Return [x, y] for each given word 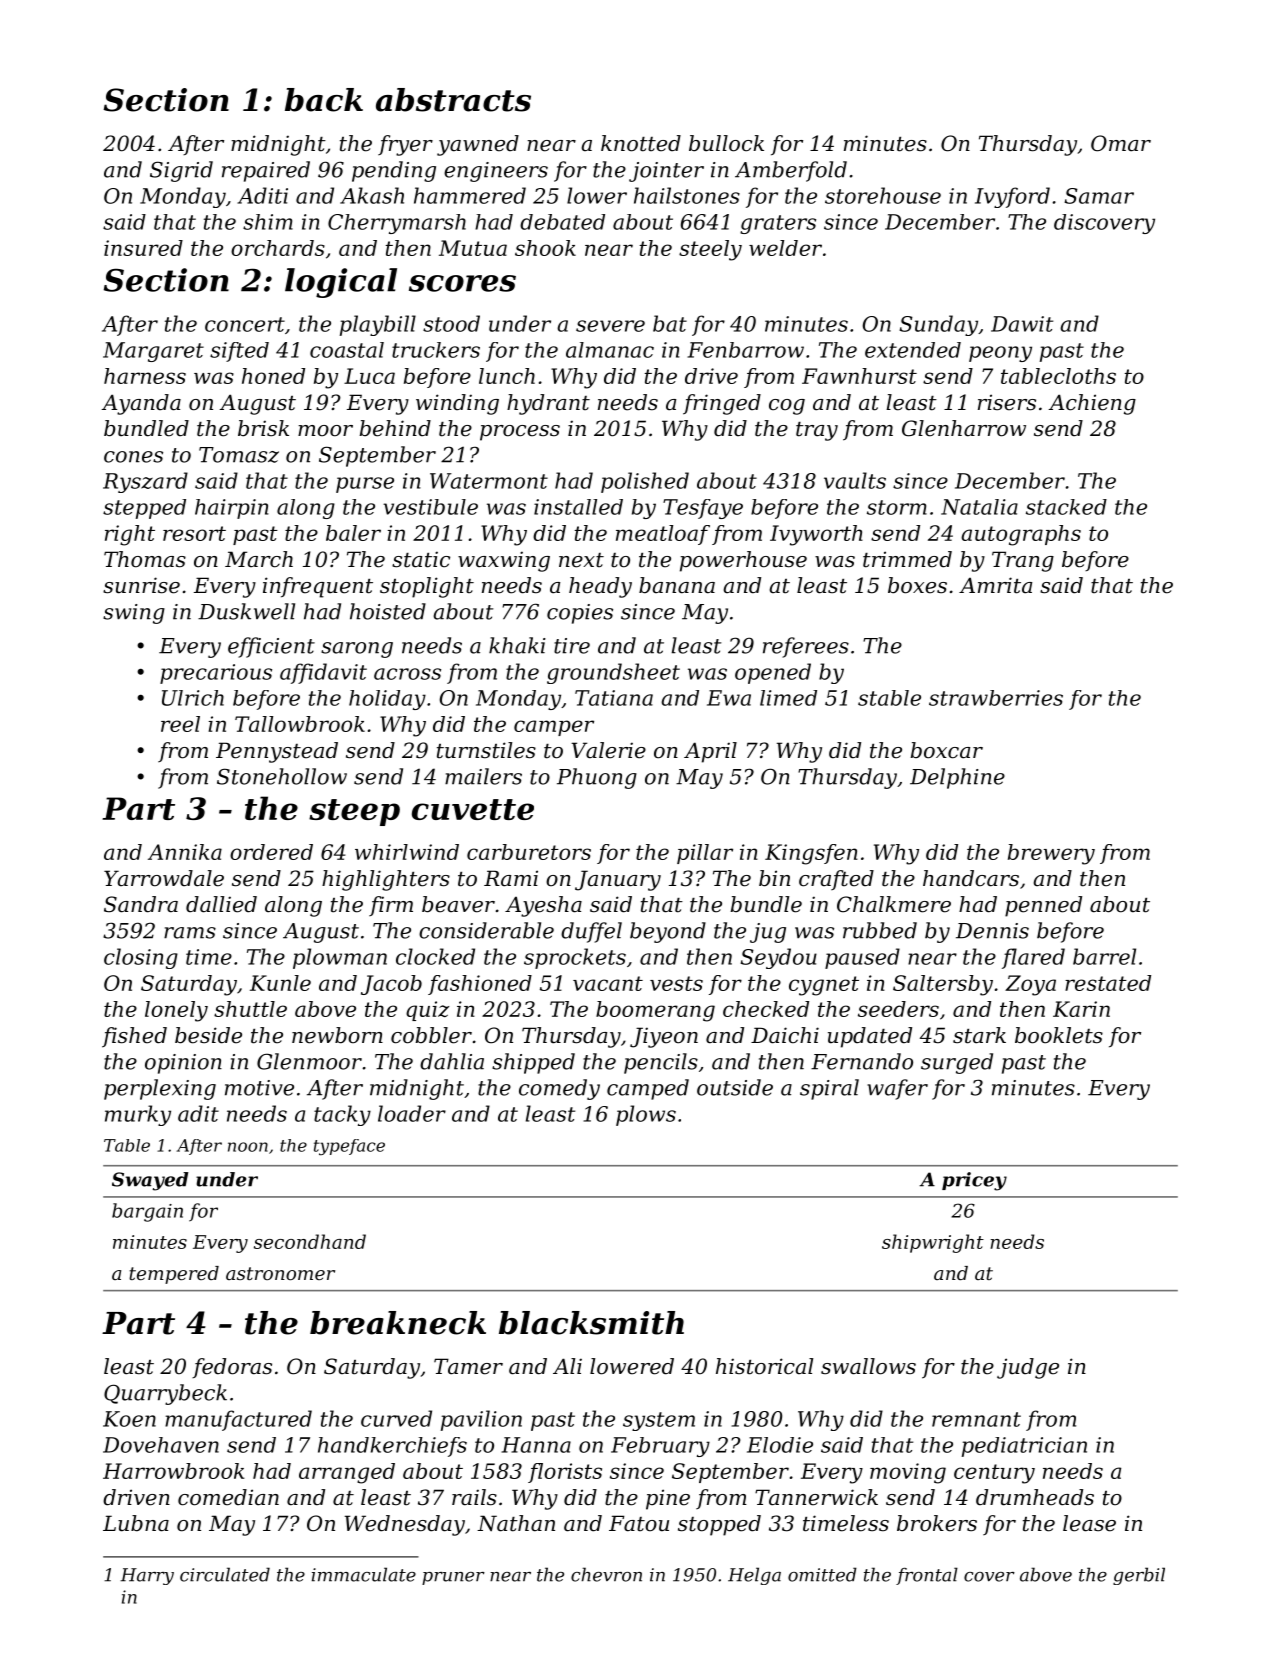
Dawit [1022, 324]
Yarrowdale [164, 878]
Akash [372, 195]
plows [646, 1115]
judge [1028, 1368]
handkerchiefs [392, 1447]
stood [451, 323]
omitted [822, 1574]
